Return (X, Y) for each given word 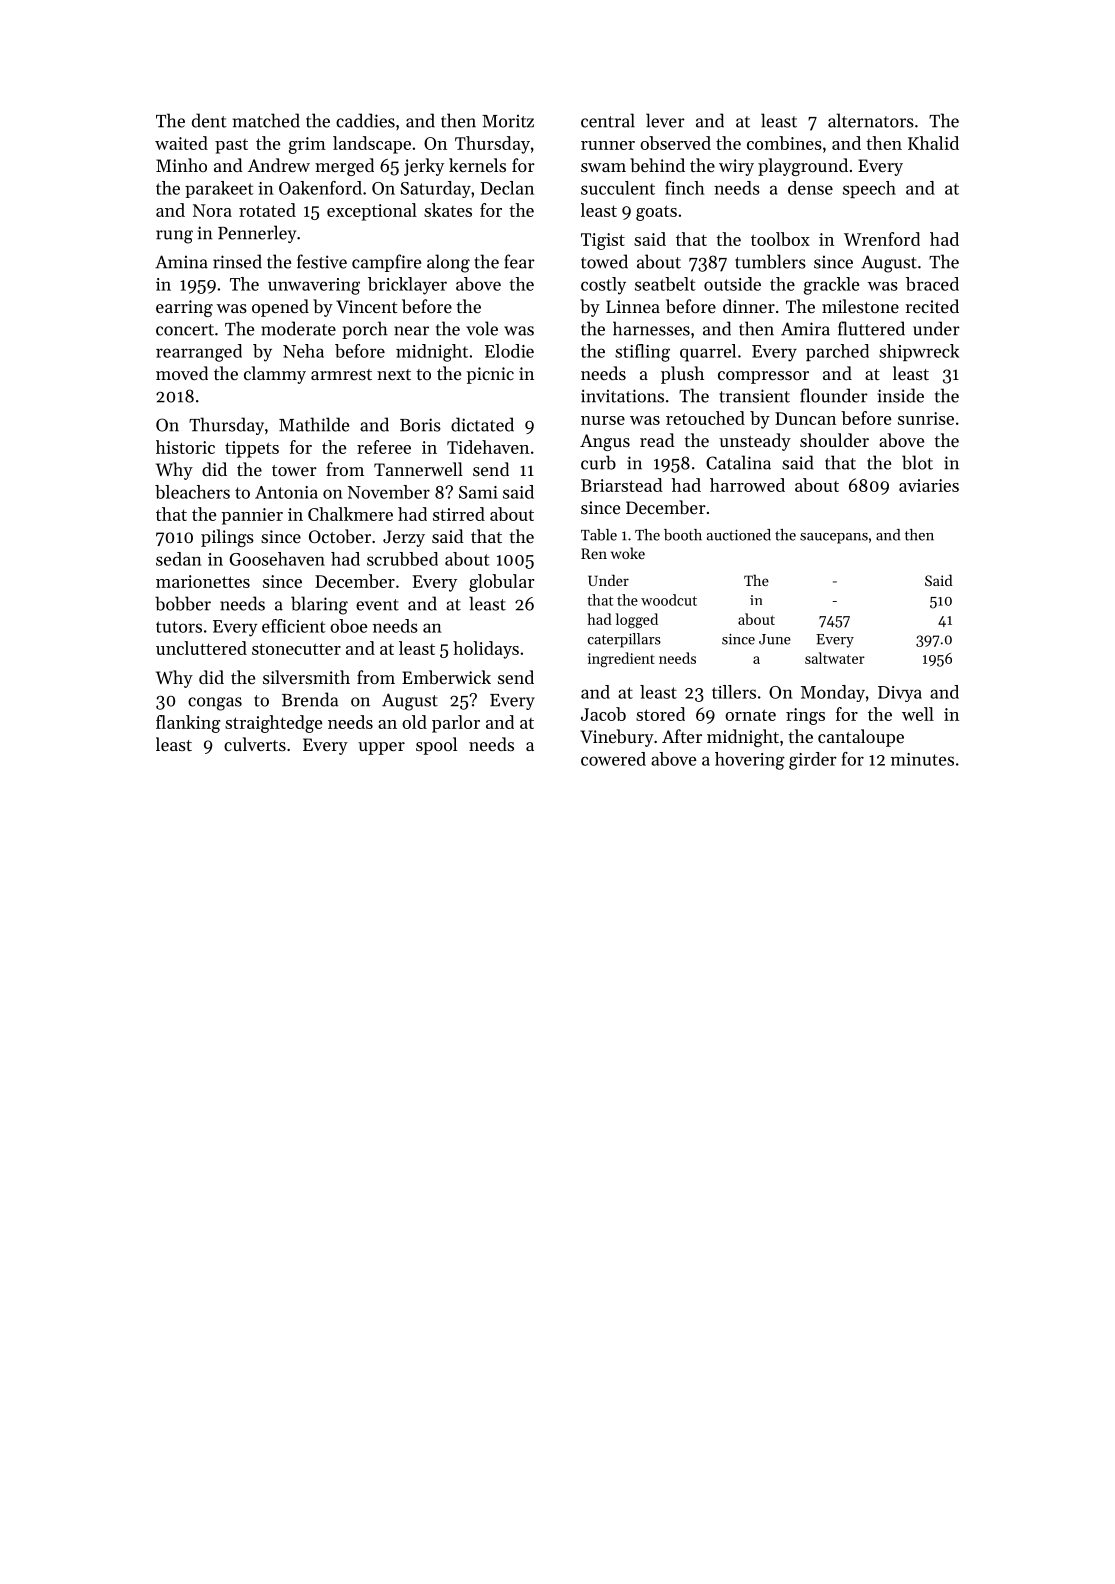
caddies (365, 120)
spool (436, 746)
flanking (188, 724)
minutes (922, 759)
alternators (871, 120)
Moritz (508, 121)
